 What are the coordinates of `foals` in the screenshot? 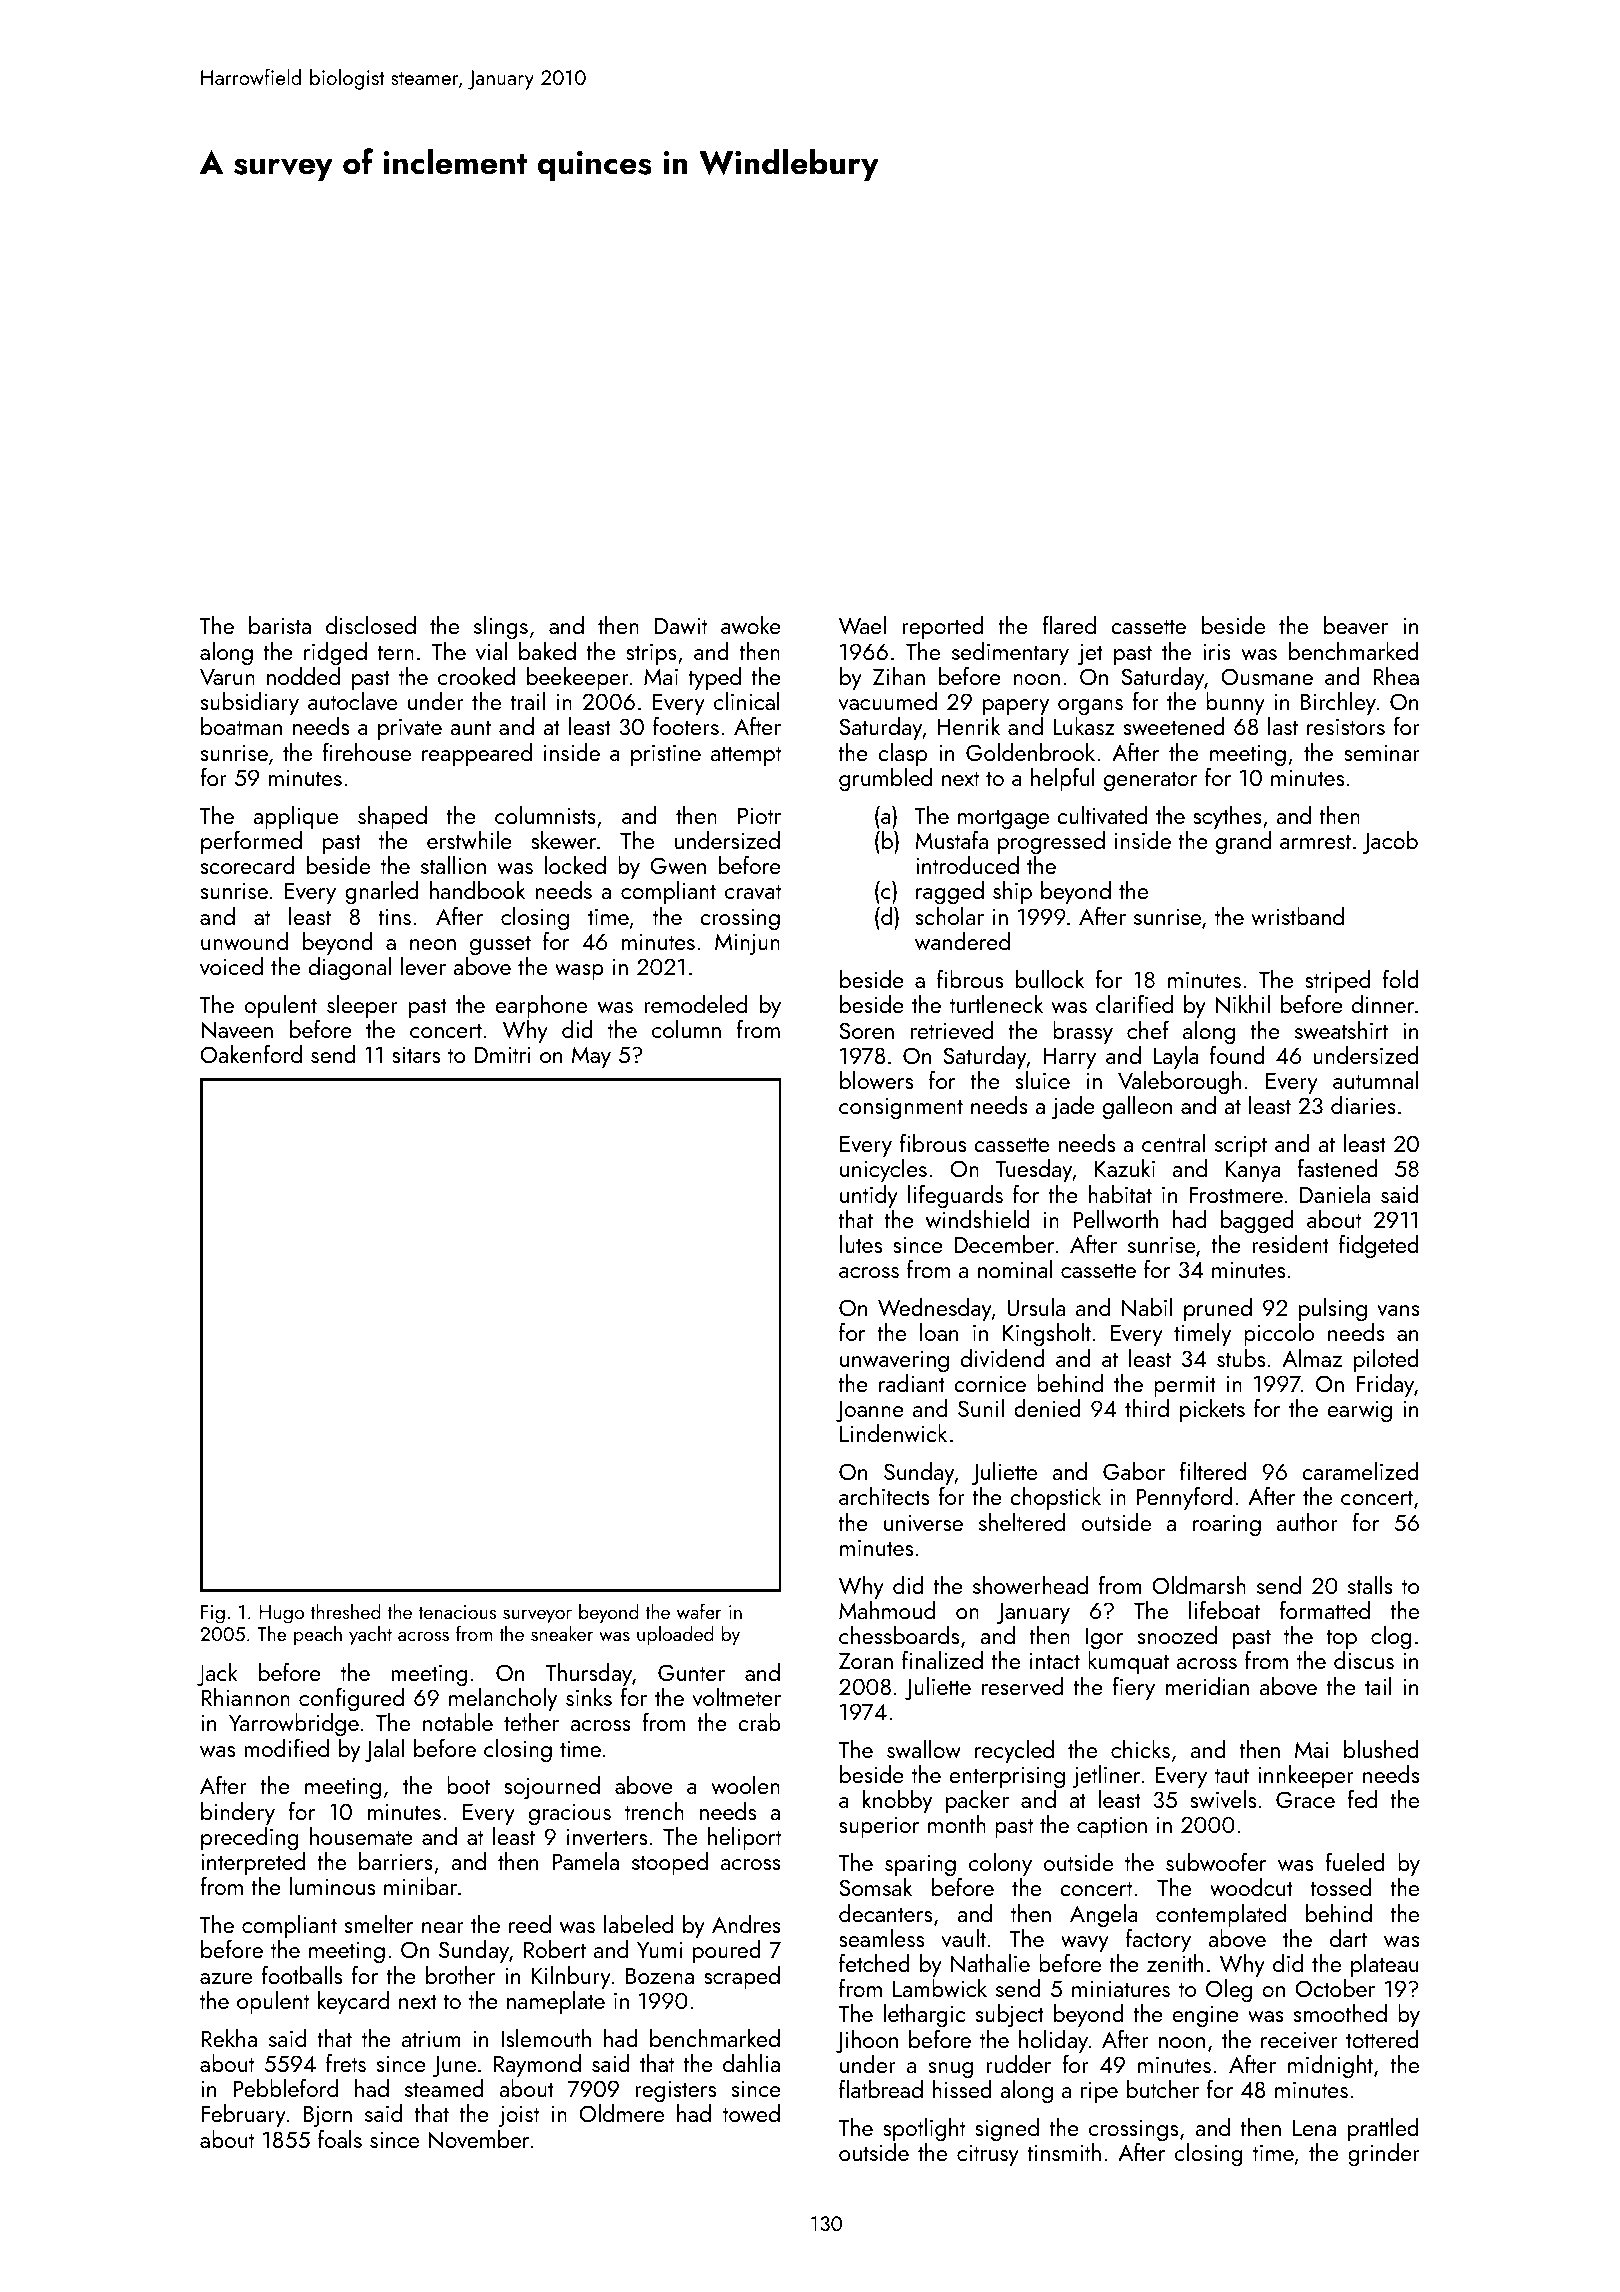 It's located at (340, 2139).
